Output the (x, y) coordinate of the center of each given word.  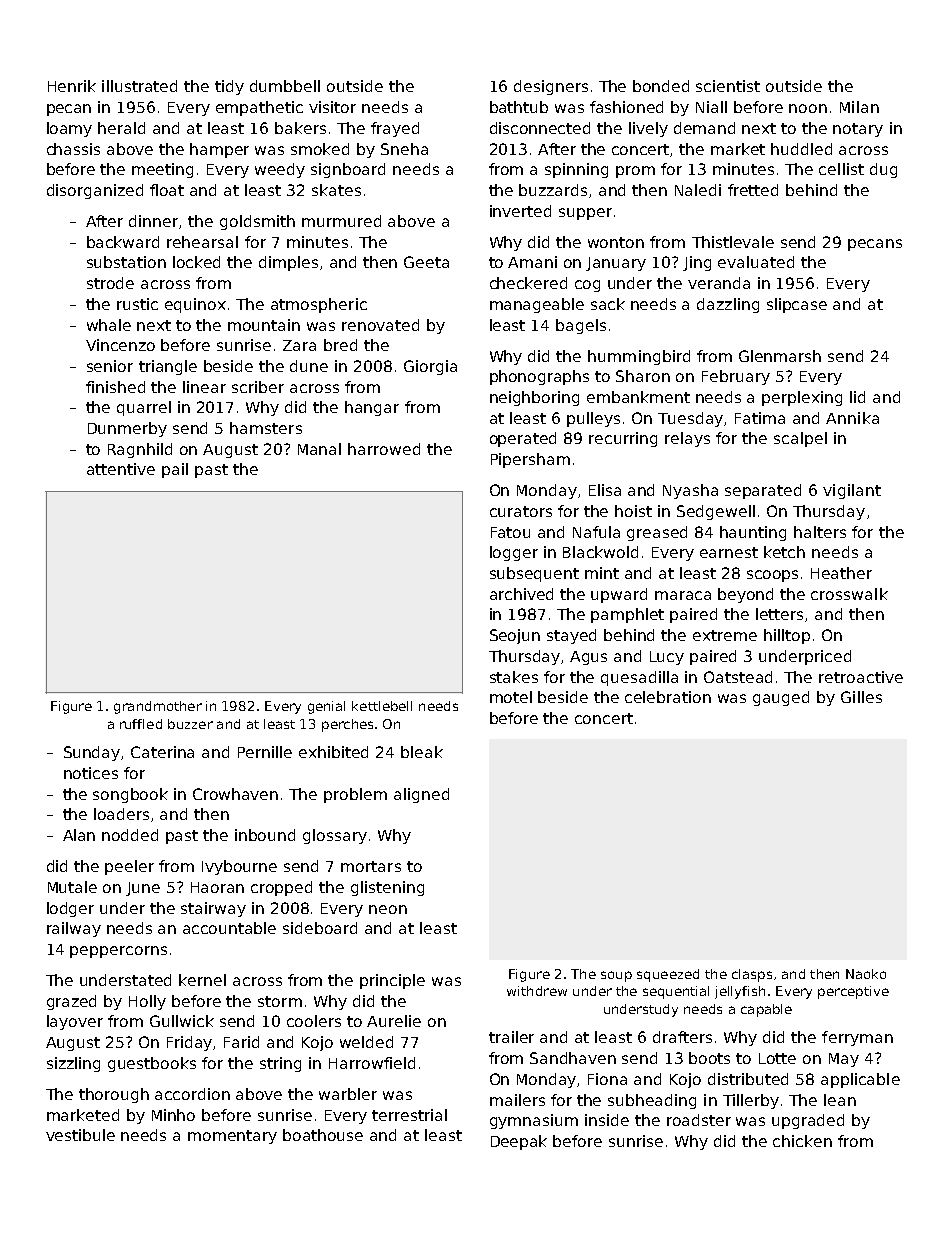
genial (326, 707)
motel (511, 697)
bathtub (519, 107)
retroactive (861, 677)
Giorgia (430, 367)
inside (607, 1120)
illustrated (139, 86)
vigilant (852, 491)
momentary (232, 1137)
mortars (371, 866)
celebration (668, 697)
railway (74, 929)
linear (204, 387)
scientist (728, 86)
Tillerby (751, 1101)
